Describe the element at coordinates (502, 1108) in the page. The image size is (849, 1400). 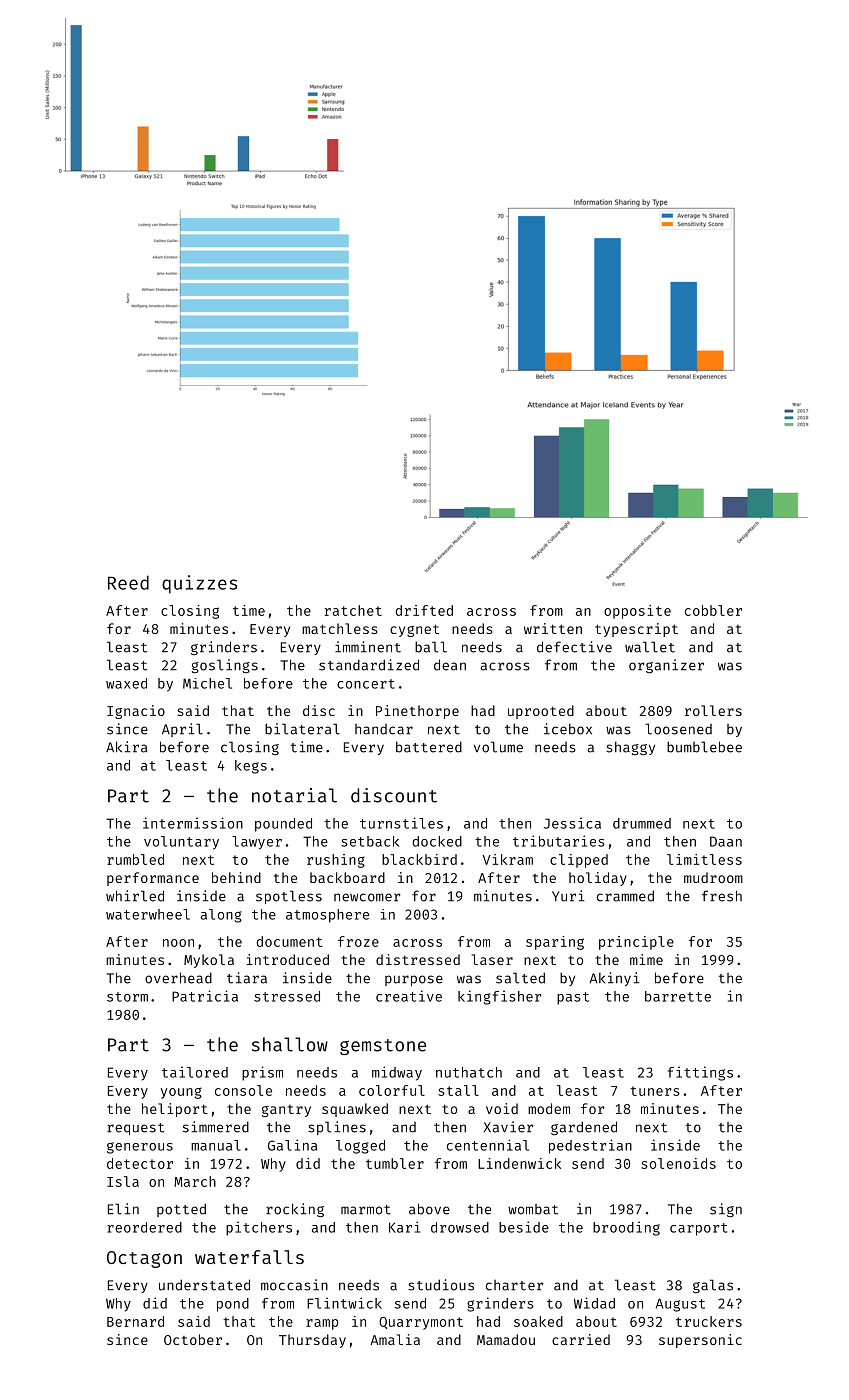
I see `void` at that location.
